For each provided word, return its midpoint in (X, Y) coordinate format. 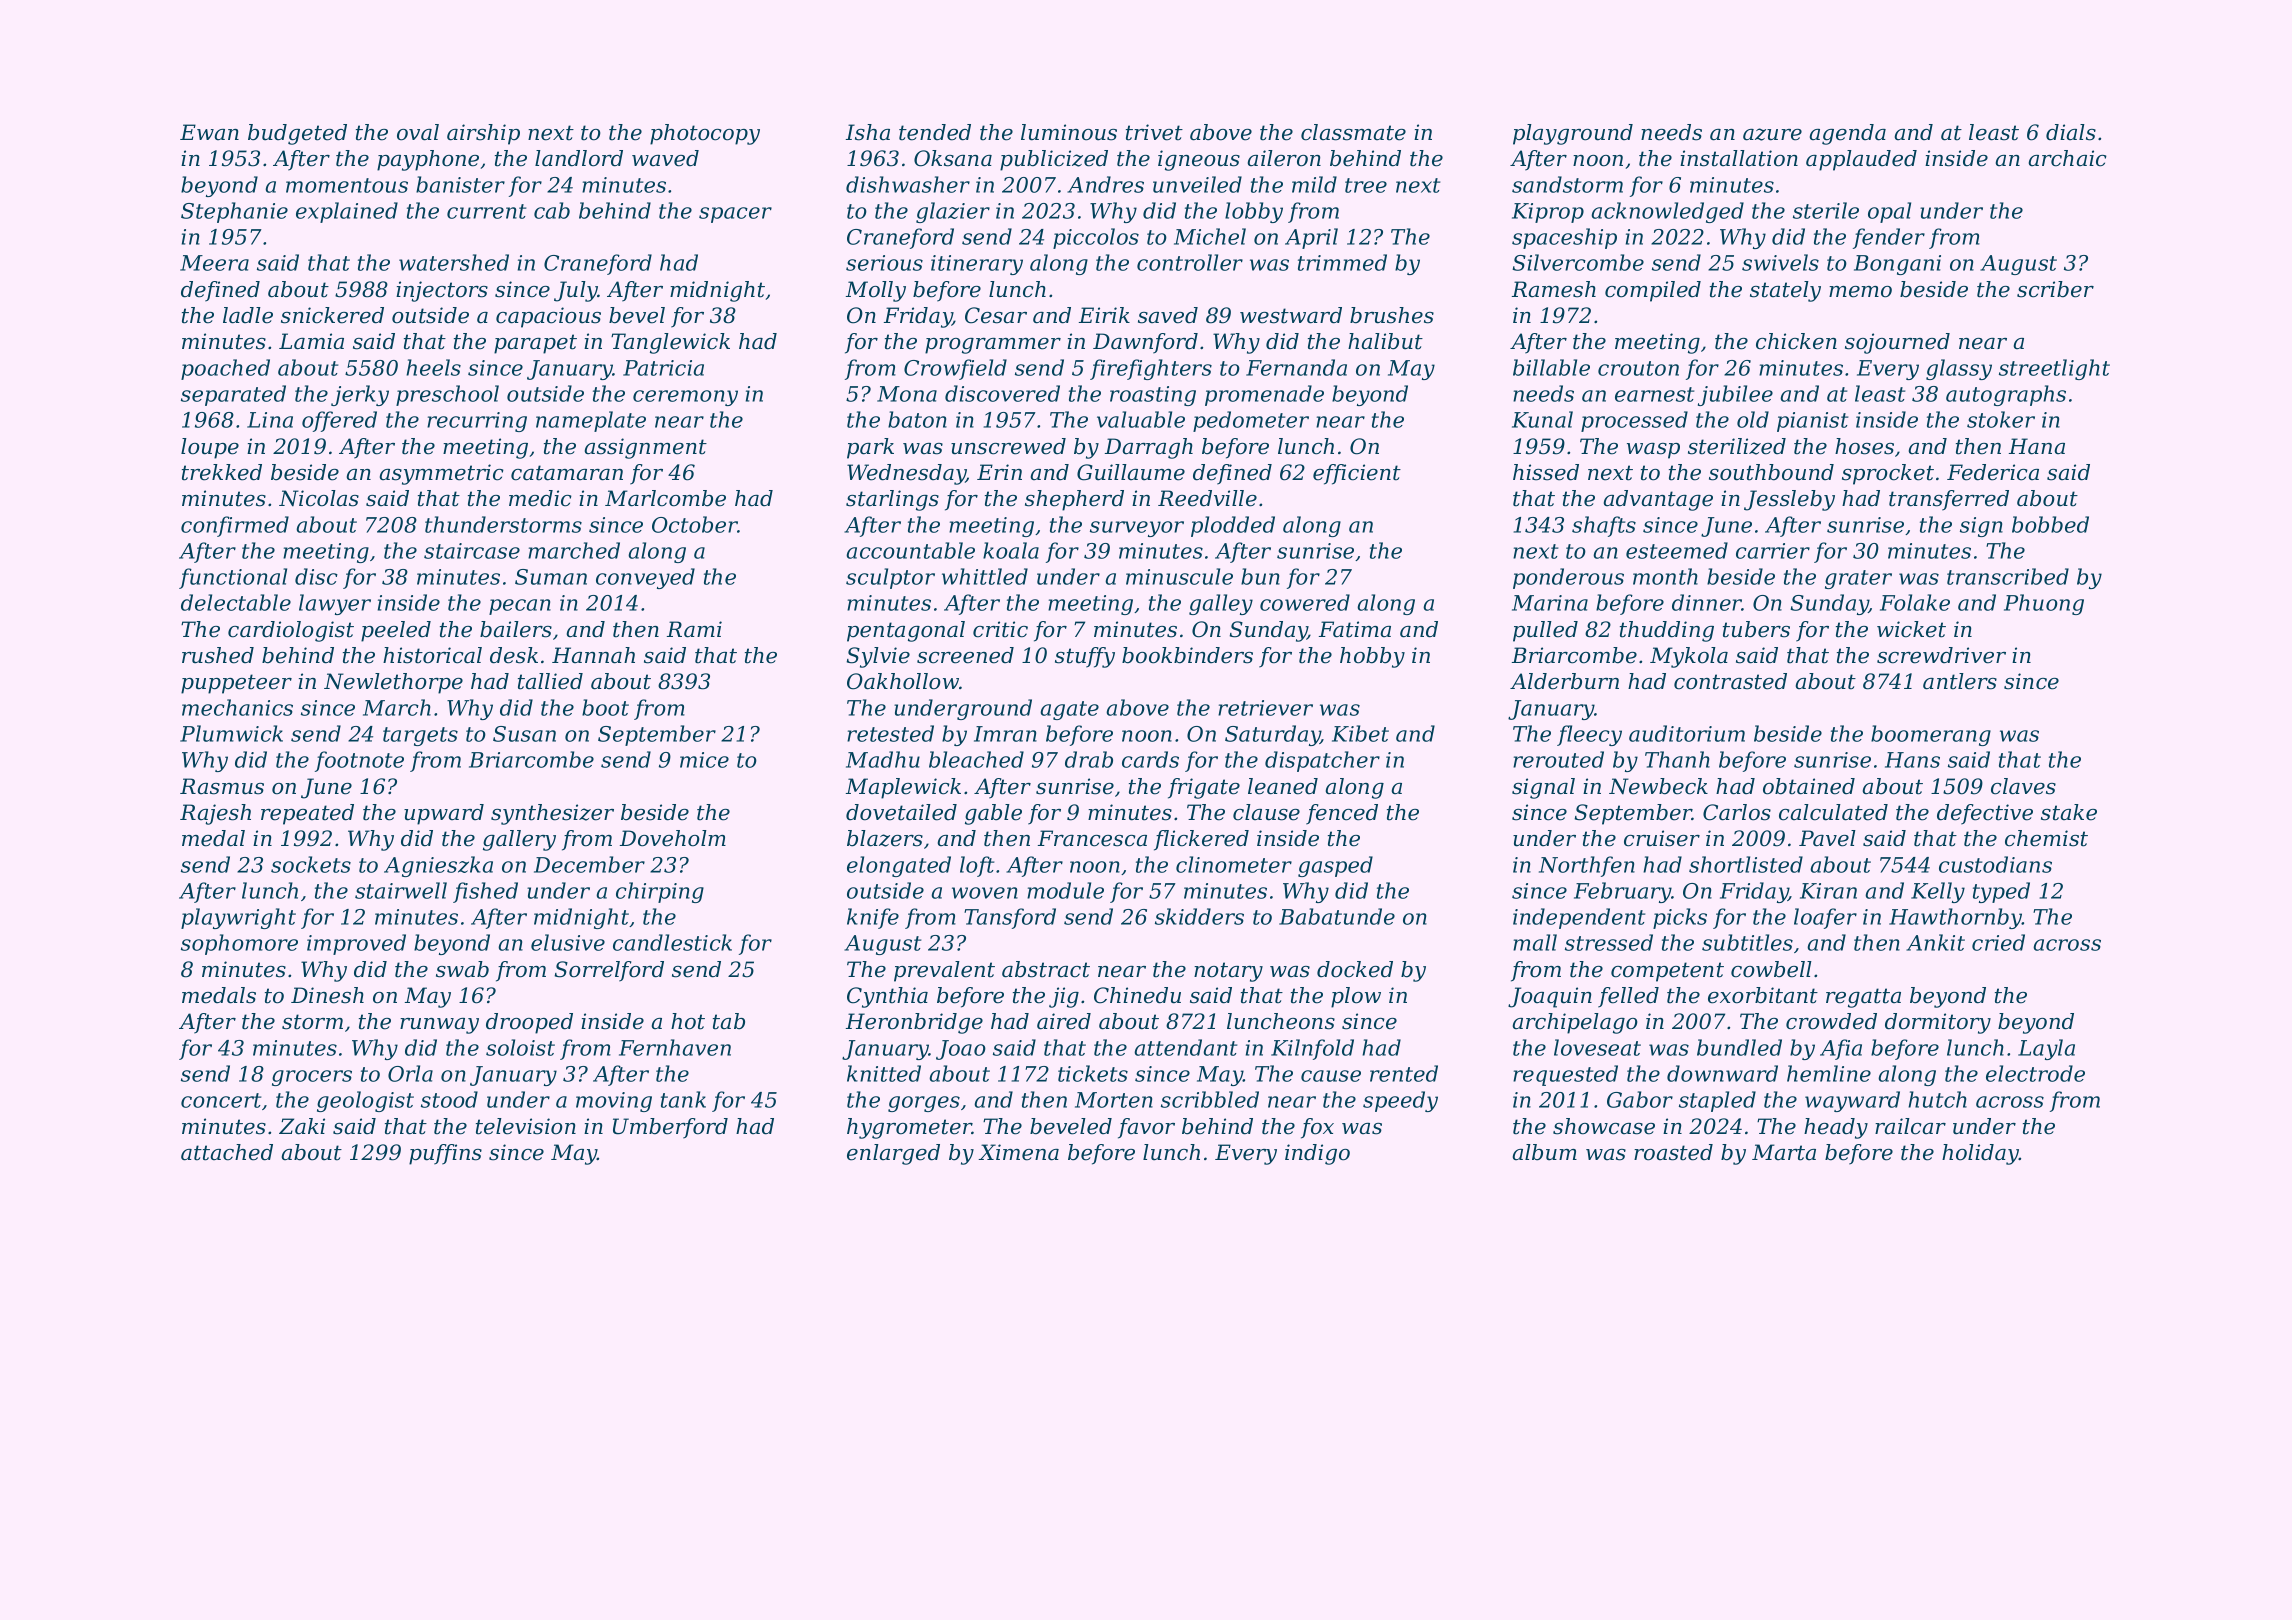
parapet (535, 344)
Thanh (1677, 759)
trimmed (1342, 262)
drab (1089, 759)
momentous (347, 185)
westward (1291, 315)
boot (605, 707)
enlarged (893, 1154)
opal (1889, 212)
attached (227, 1152)
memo (1860, 292)
